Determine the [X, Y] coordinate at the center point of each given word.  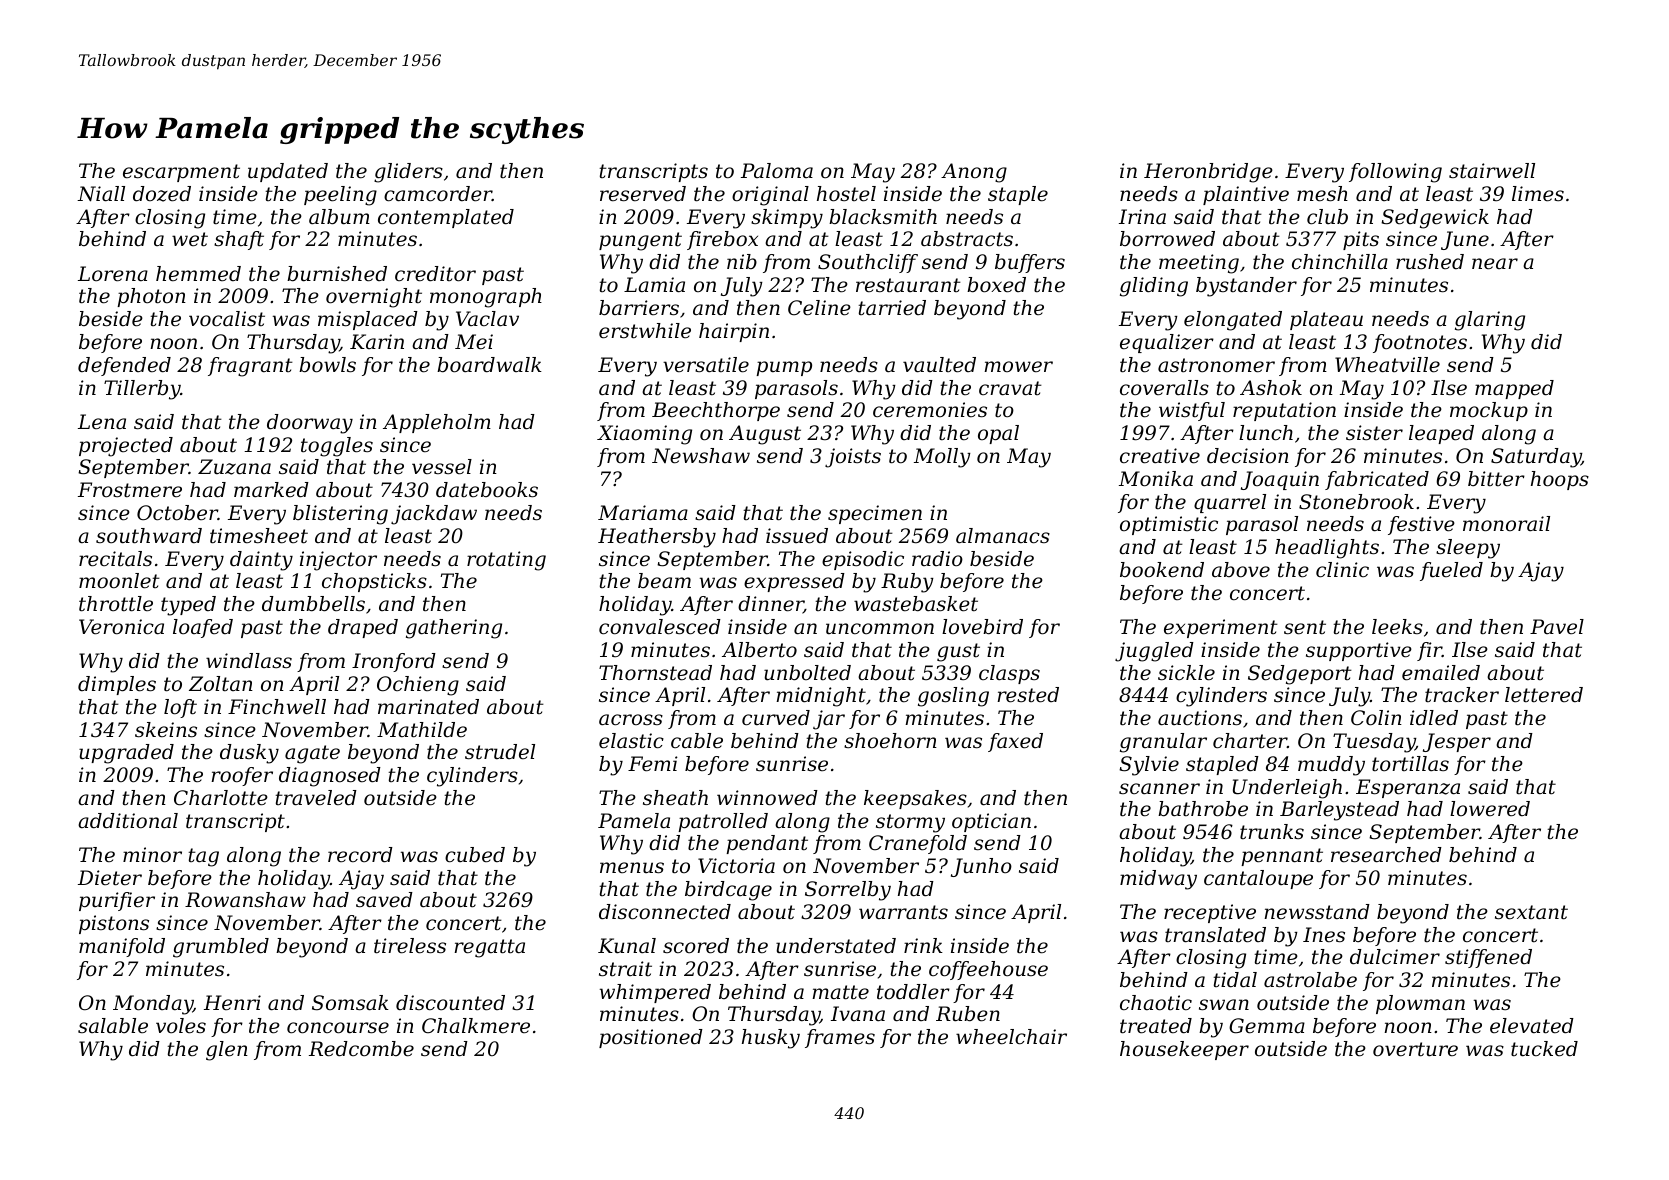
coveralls [1164, 388]
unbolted [807, 673]
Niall [101, 194]
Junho [981, 867]
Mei [474, 342]
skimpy [787, 219]
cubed [475, 855]
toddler [913, 992]
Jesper [1457, 742]
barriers [639, 308]
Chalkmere [476, 1026]
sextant [1531, 912]
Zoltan [221, 684]
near [1495, 264]
